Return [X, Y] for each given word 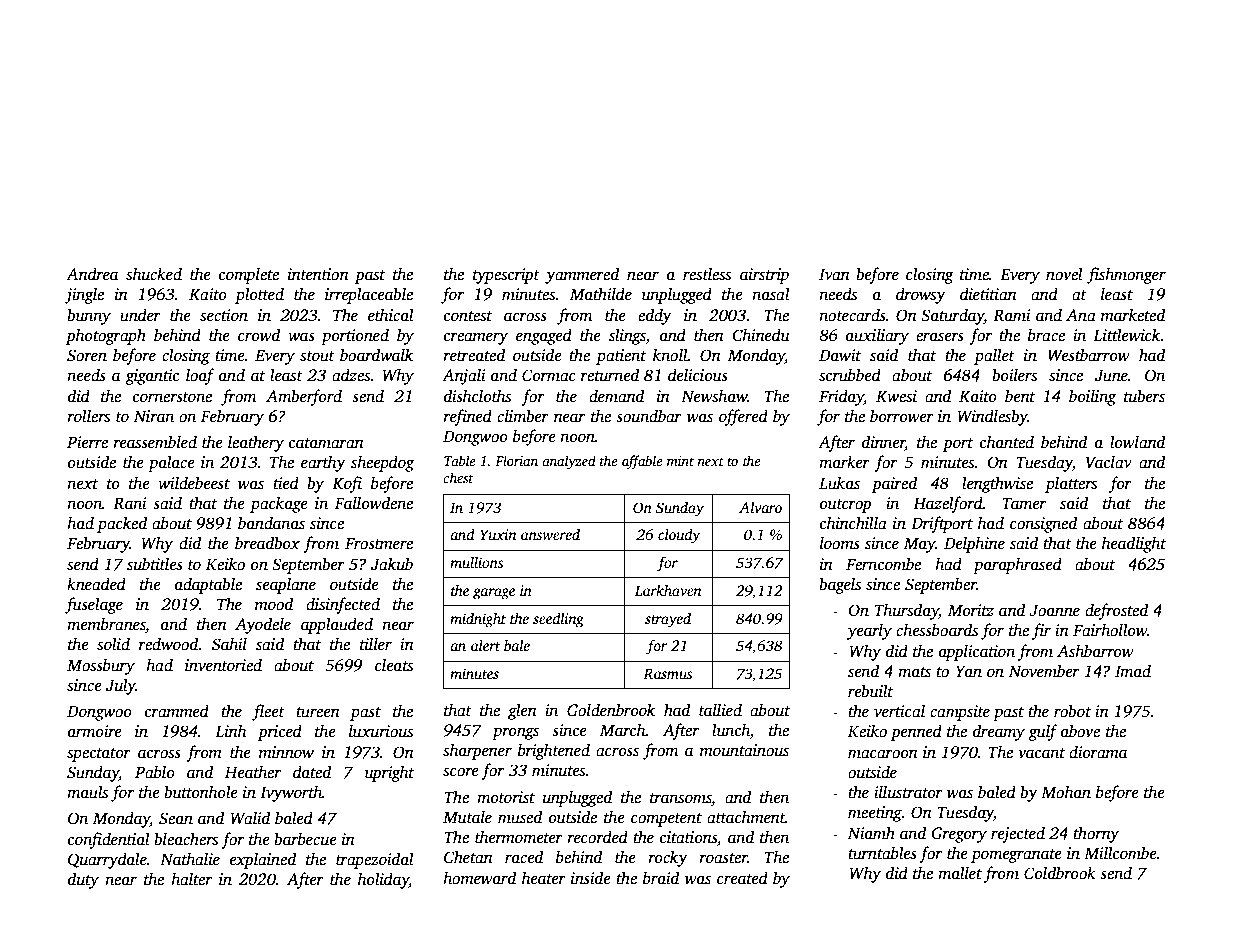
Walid [250, 817]
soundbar [649, 416]
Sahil [229, 644]
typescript [506, 276]
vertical [899, 711]
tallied [720, 710]
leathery [256, 443]
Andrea [92, 274]
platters [1071, 484]
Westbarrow [1089, 355]
